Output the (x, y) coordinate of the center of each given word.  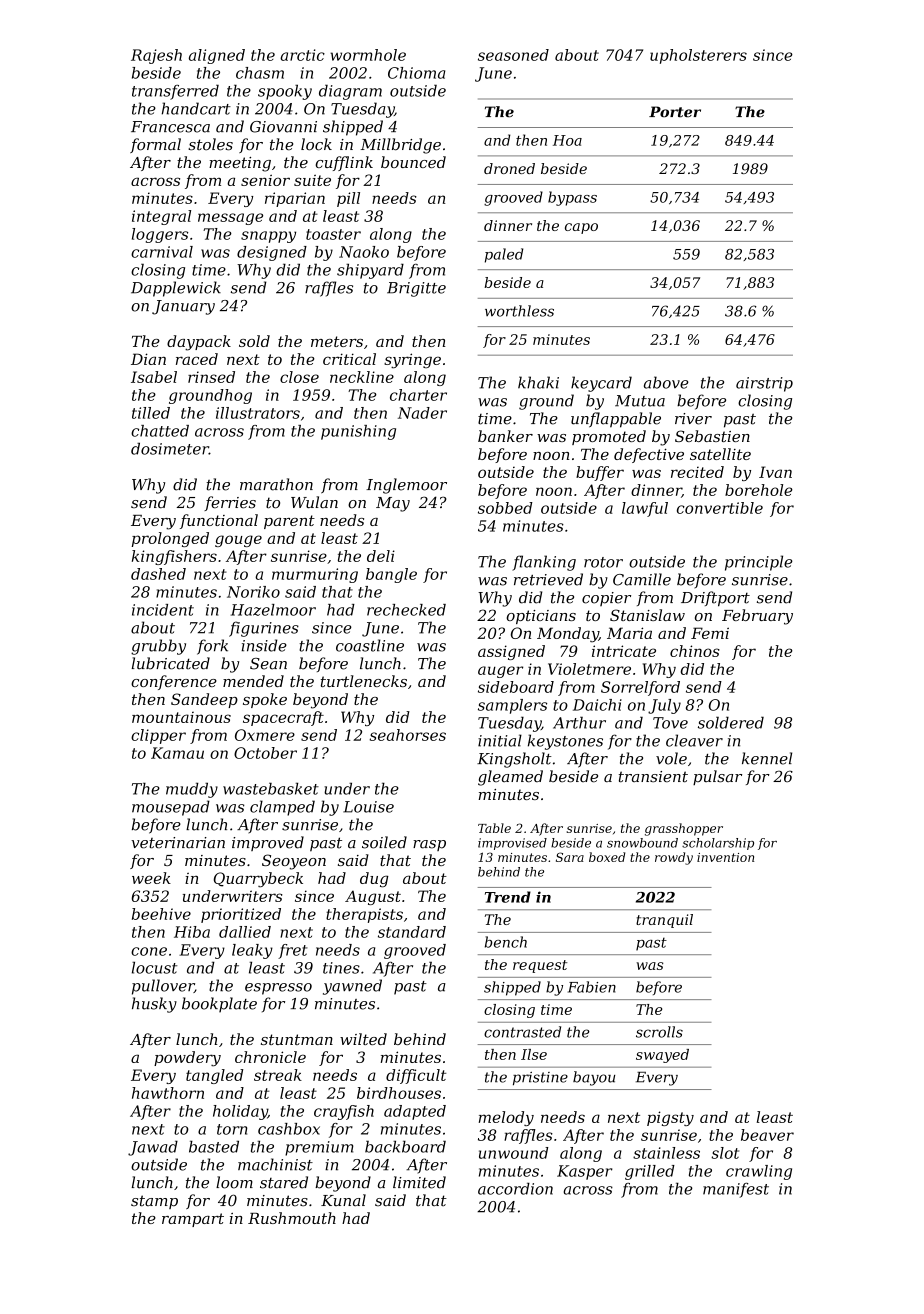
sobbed (505, 508)
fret (292, 951)
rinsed (211, 377)
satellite (720, 454)
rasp (429, 845)
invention (725, 857)
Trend (508, 897)
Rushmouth (292, 1218)
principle (759, 563)
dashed (158, 574)
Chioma (416, 73)
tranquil (664, 921)
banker (505, 436)
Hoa (567, 140)
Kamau (177, 753)
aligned (217, 56)
